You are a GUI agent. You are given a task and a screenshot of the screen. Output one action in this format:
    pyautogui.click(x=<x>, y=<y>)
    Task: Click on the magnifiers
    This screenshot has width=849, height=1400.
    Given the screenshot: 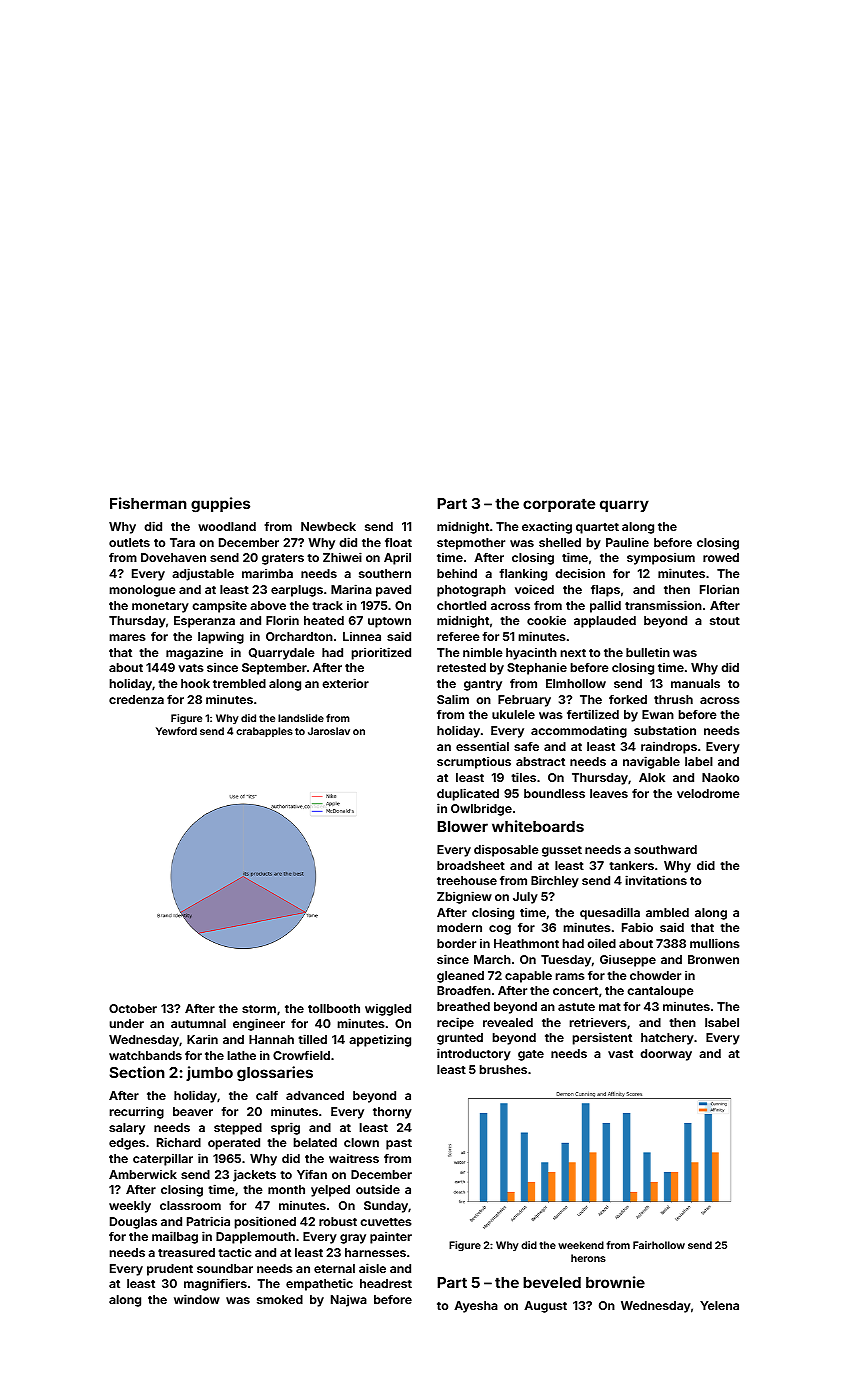 What is the action you would take?
    pyautogui.click(x=215, y=1284)
